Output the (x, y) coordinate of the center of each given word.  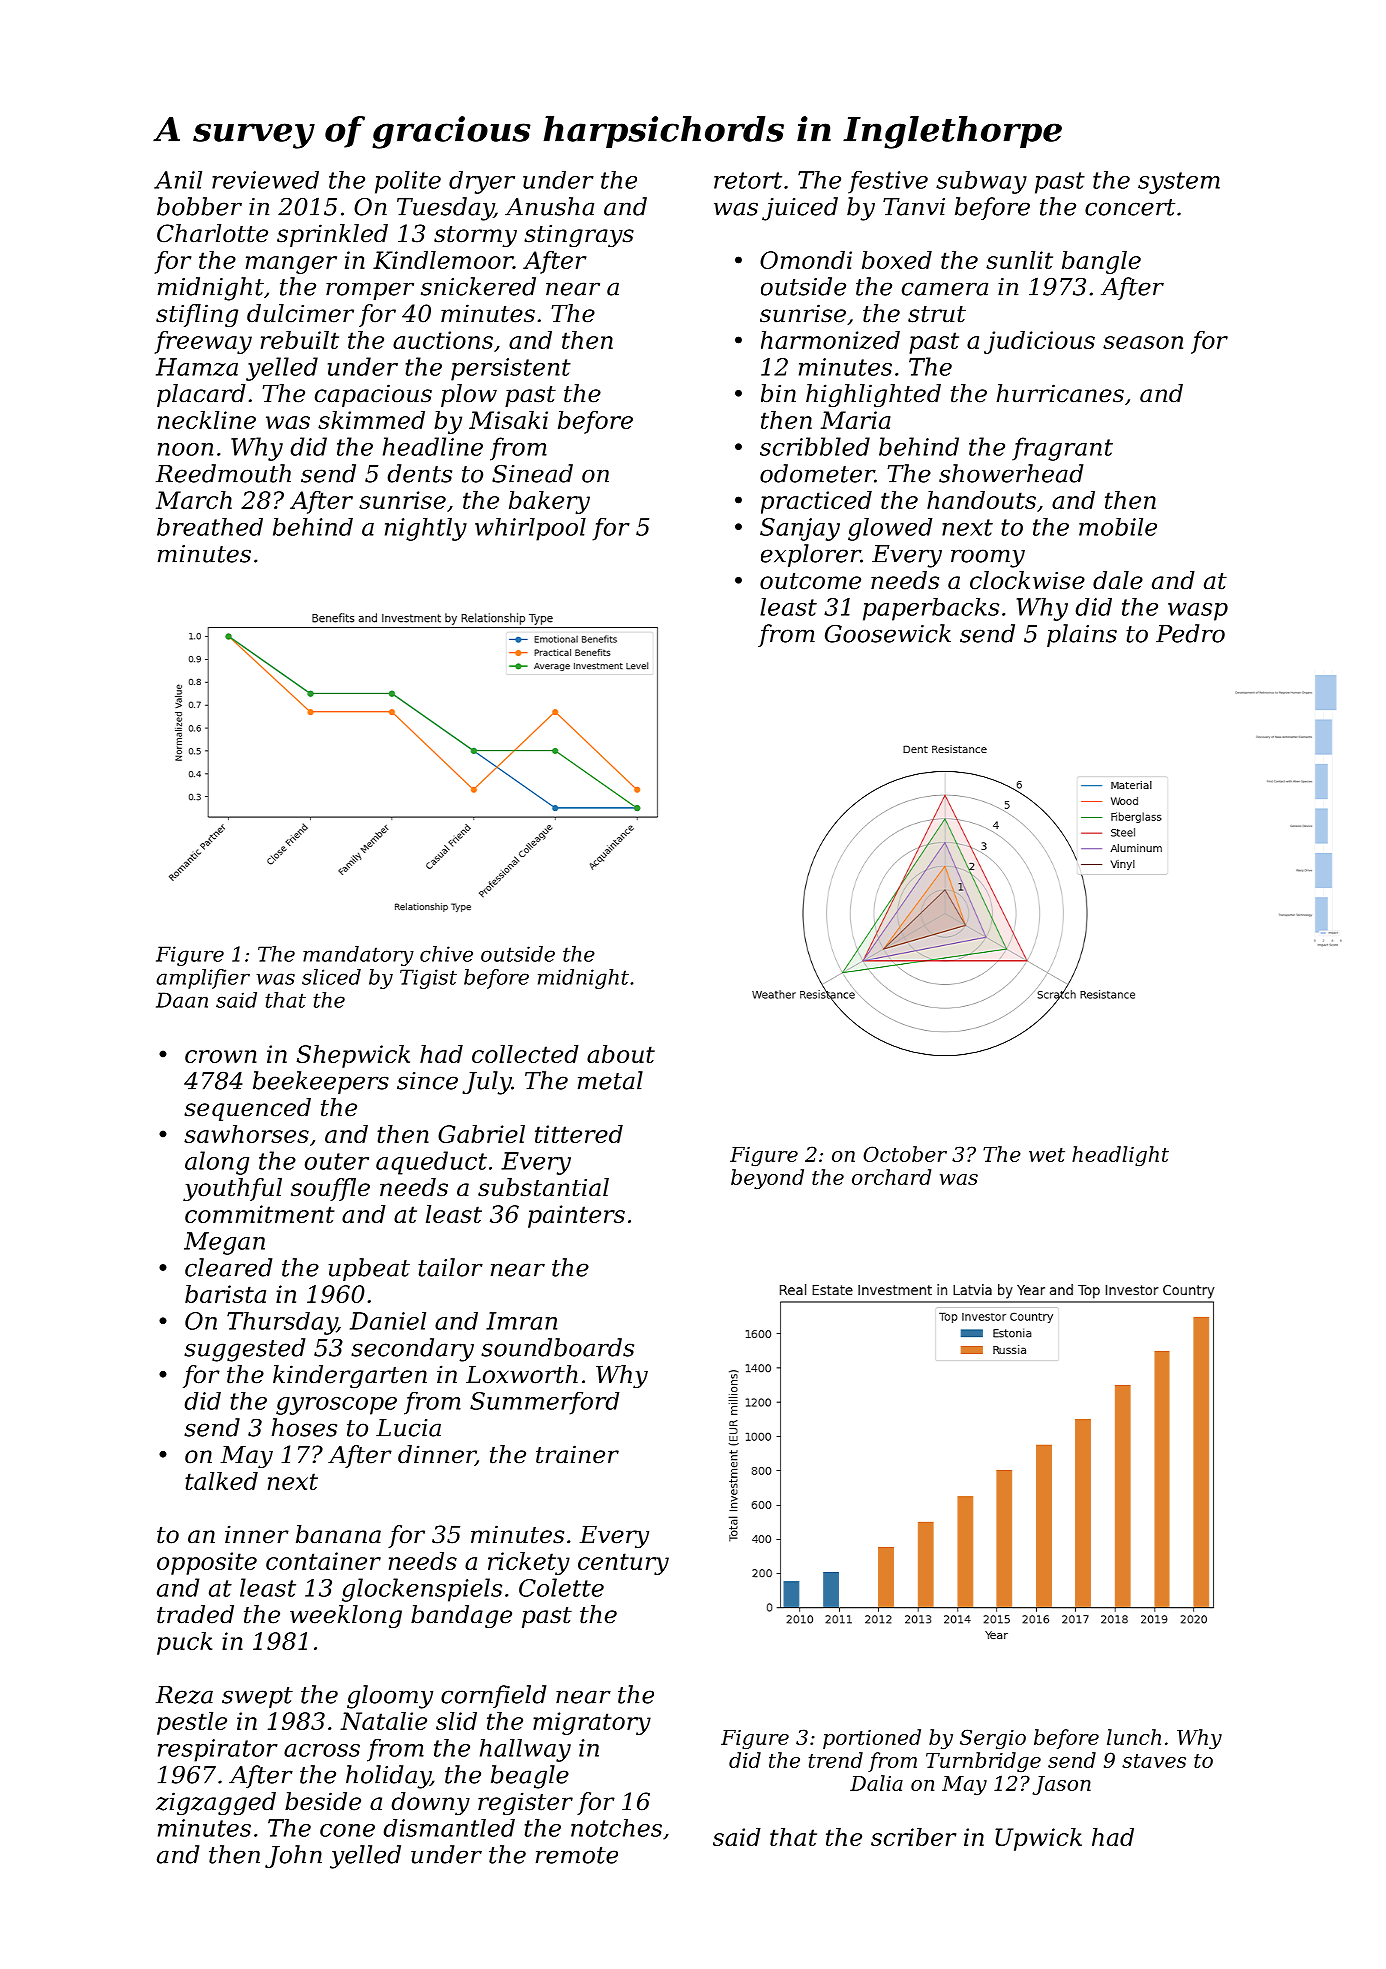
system (1179, 183)
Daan (182, 1000)
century (623, 1564)
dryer (482, 182)
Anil (178, 180)
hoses (304, 1427)
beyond (767, 1179)
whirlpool (530, 529)
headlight (1120, 1156)
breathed (210, 527)
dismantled (449, 1828)
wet (1047, 1155)
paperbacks (931, 609)
